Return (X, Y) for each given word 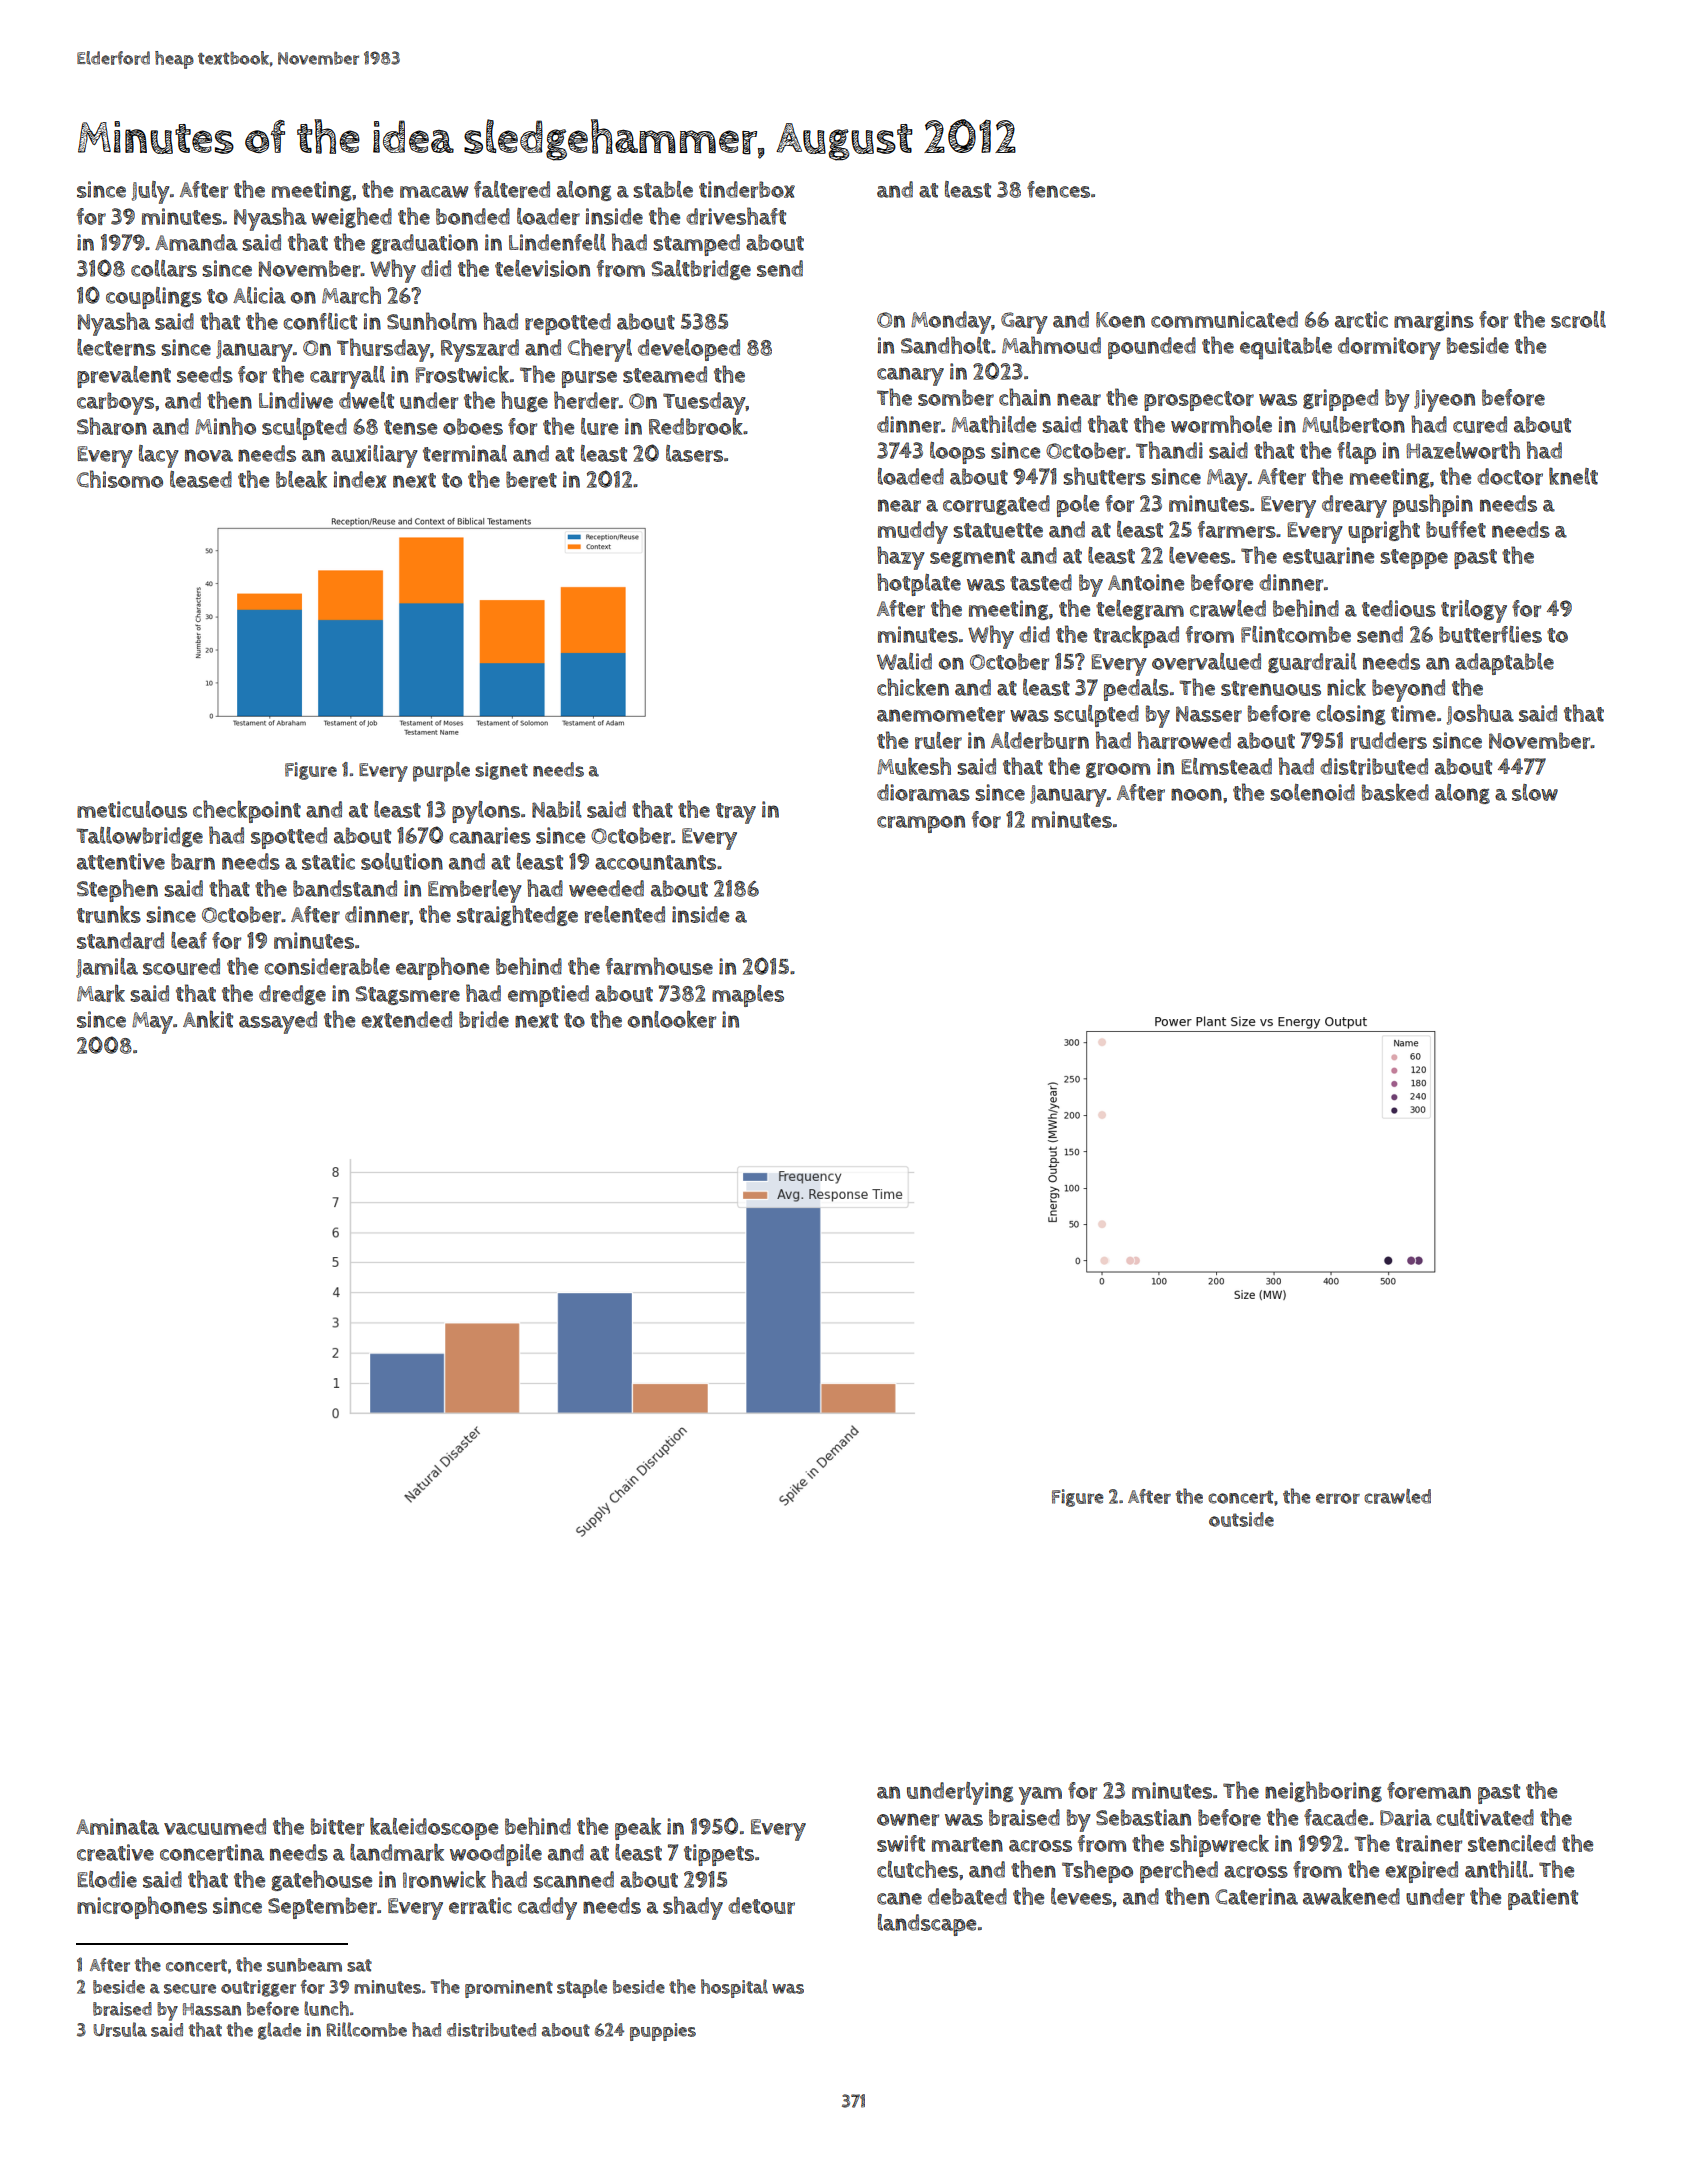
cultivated (1485, 1817)
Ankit (208, 1019)
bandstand (345, 888)
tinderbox (747, 189)
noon (1196, 794)
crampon (921, 824)
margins (1434, 321)
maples (748, 996)
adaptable (1504, 664)
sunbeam (304, 1965)
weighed (351, 217)
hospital (734, 1988)
